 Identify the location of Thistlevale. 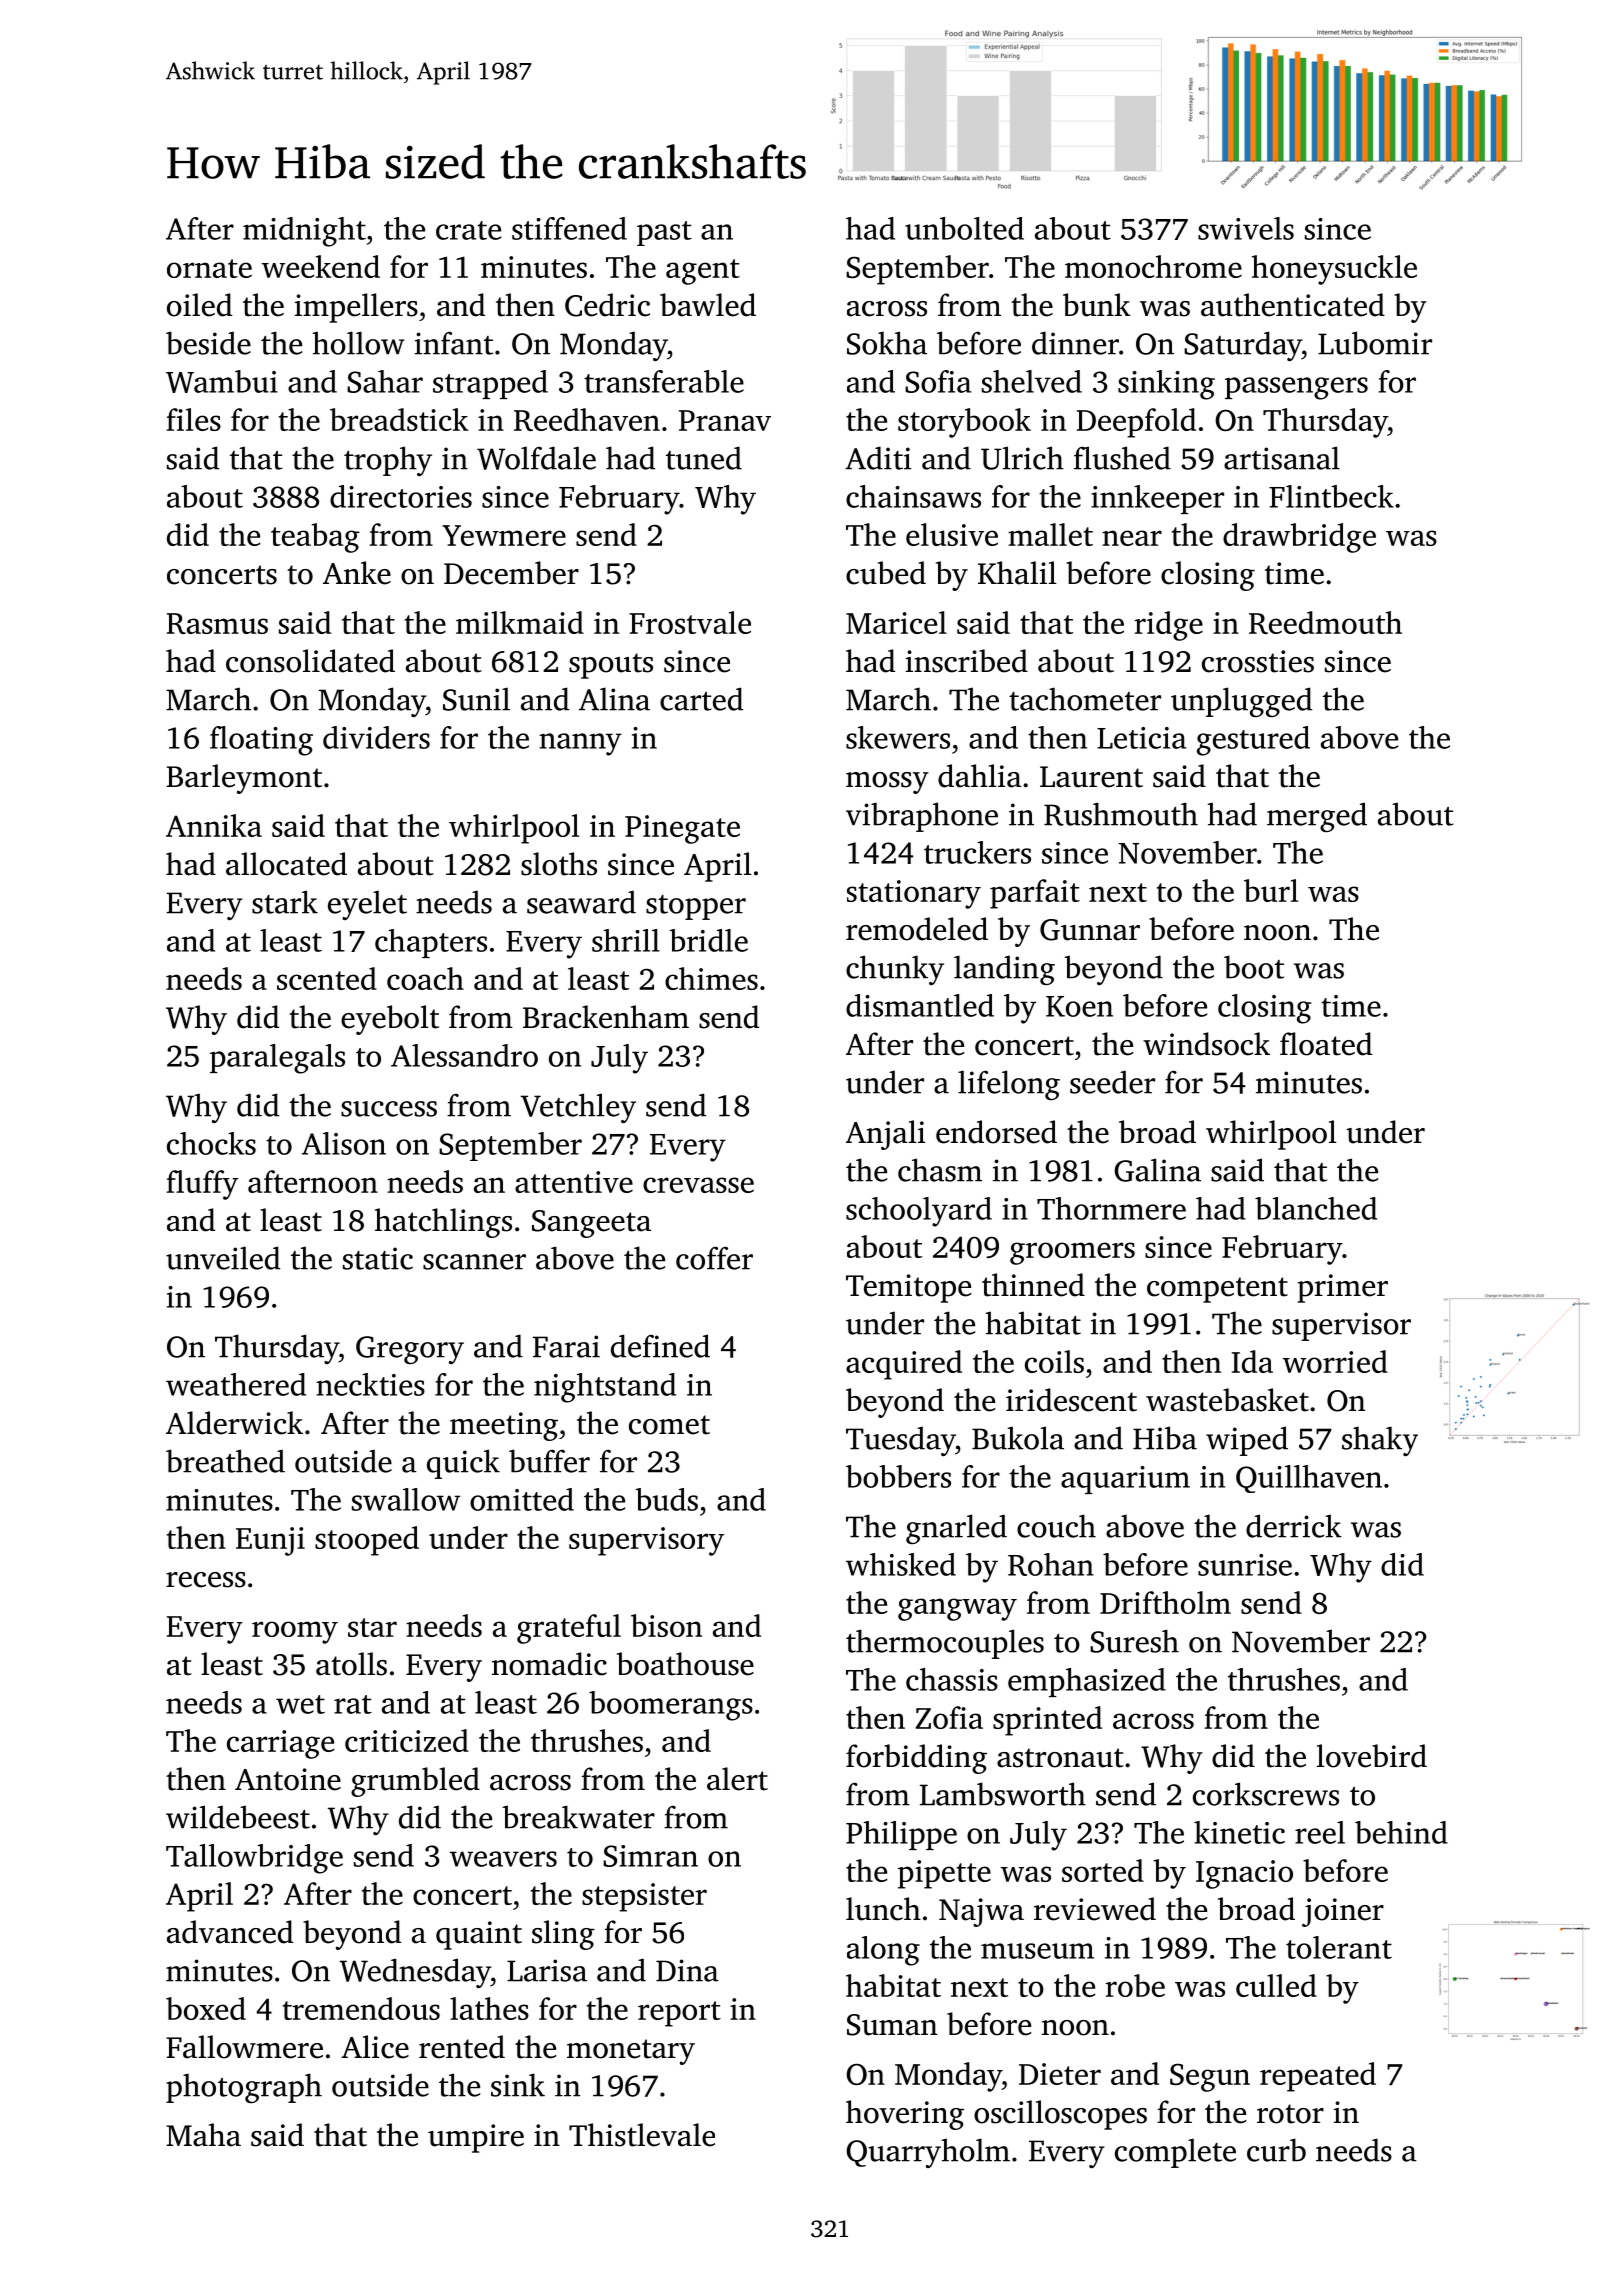
(642, 2135).
